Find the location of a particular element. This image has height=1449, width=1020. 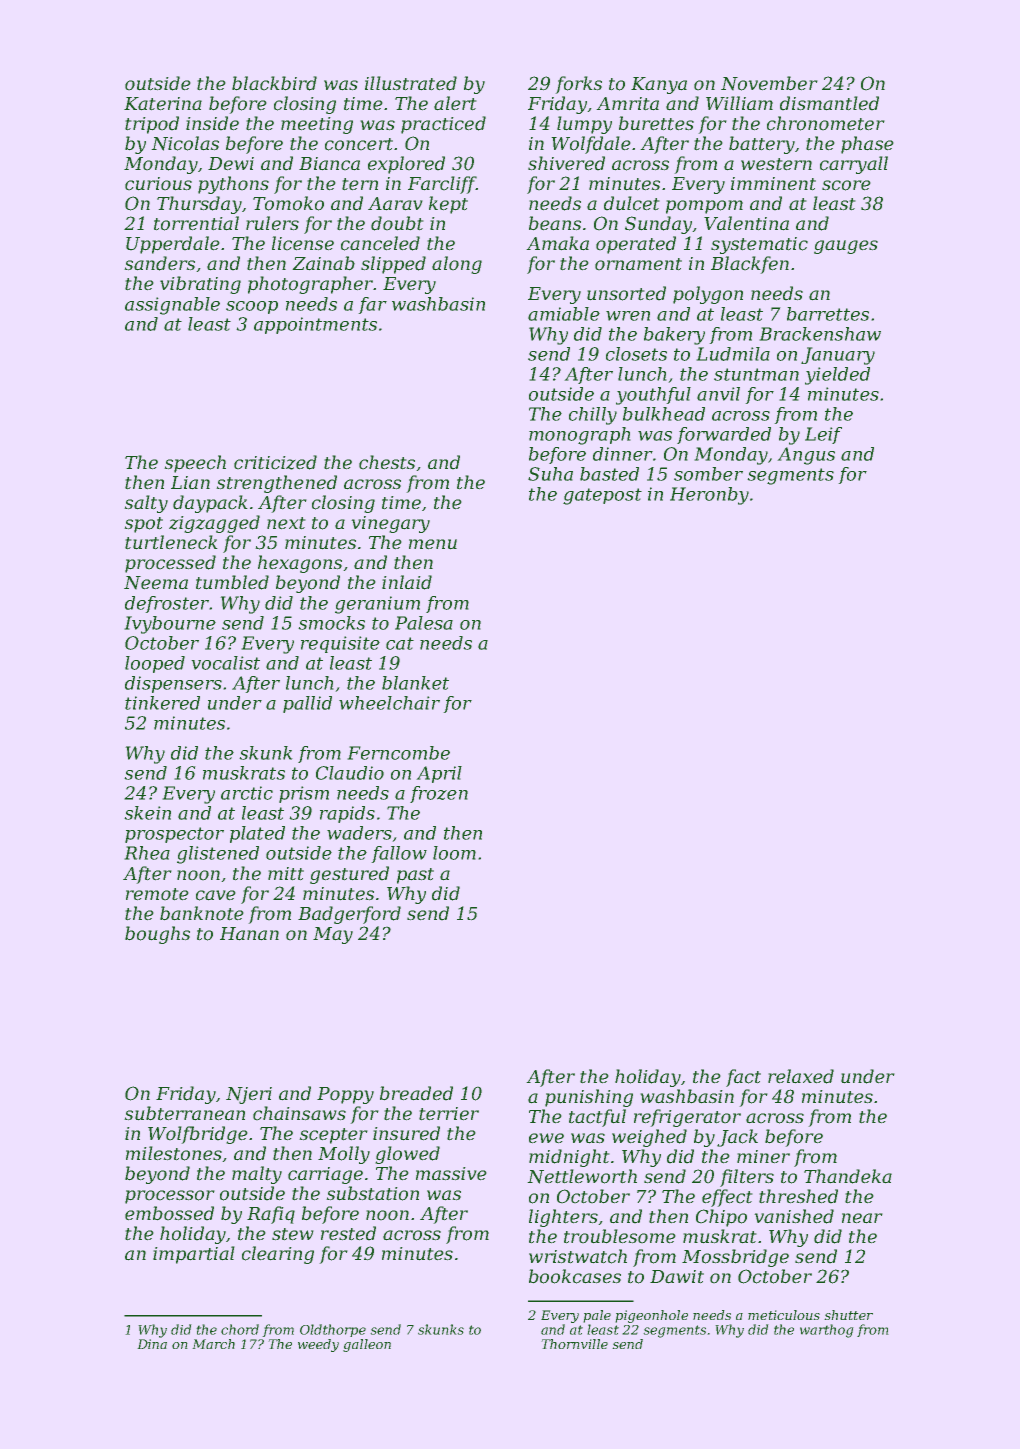

Amaka is located at coordinates (557, 243).
